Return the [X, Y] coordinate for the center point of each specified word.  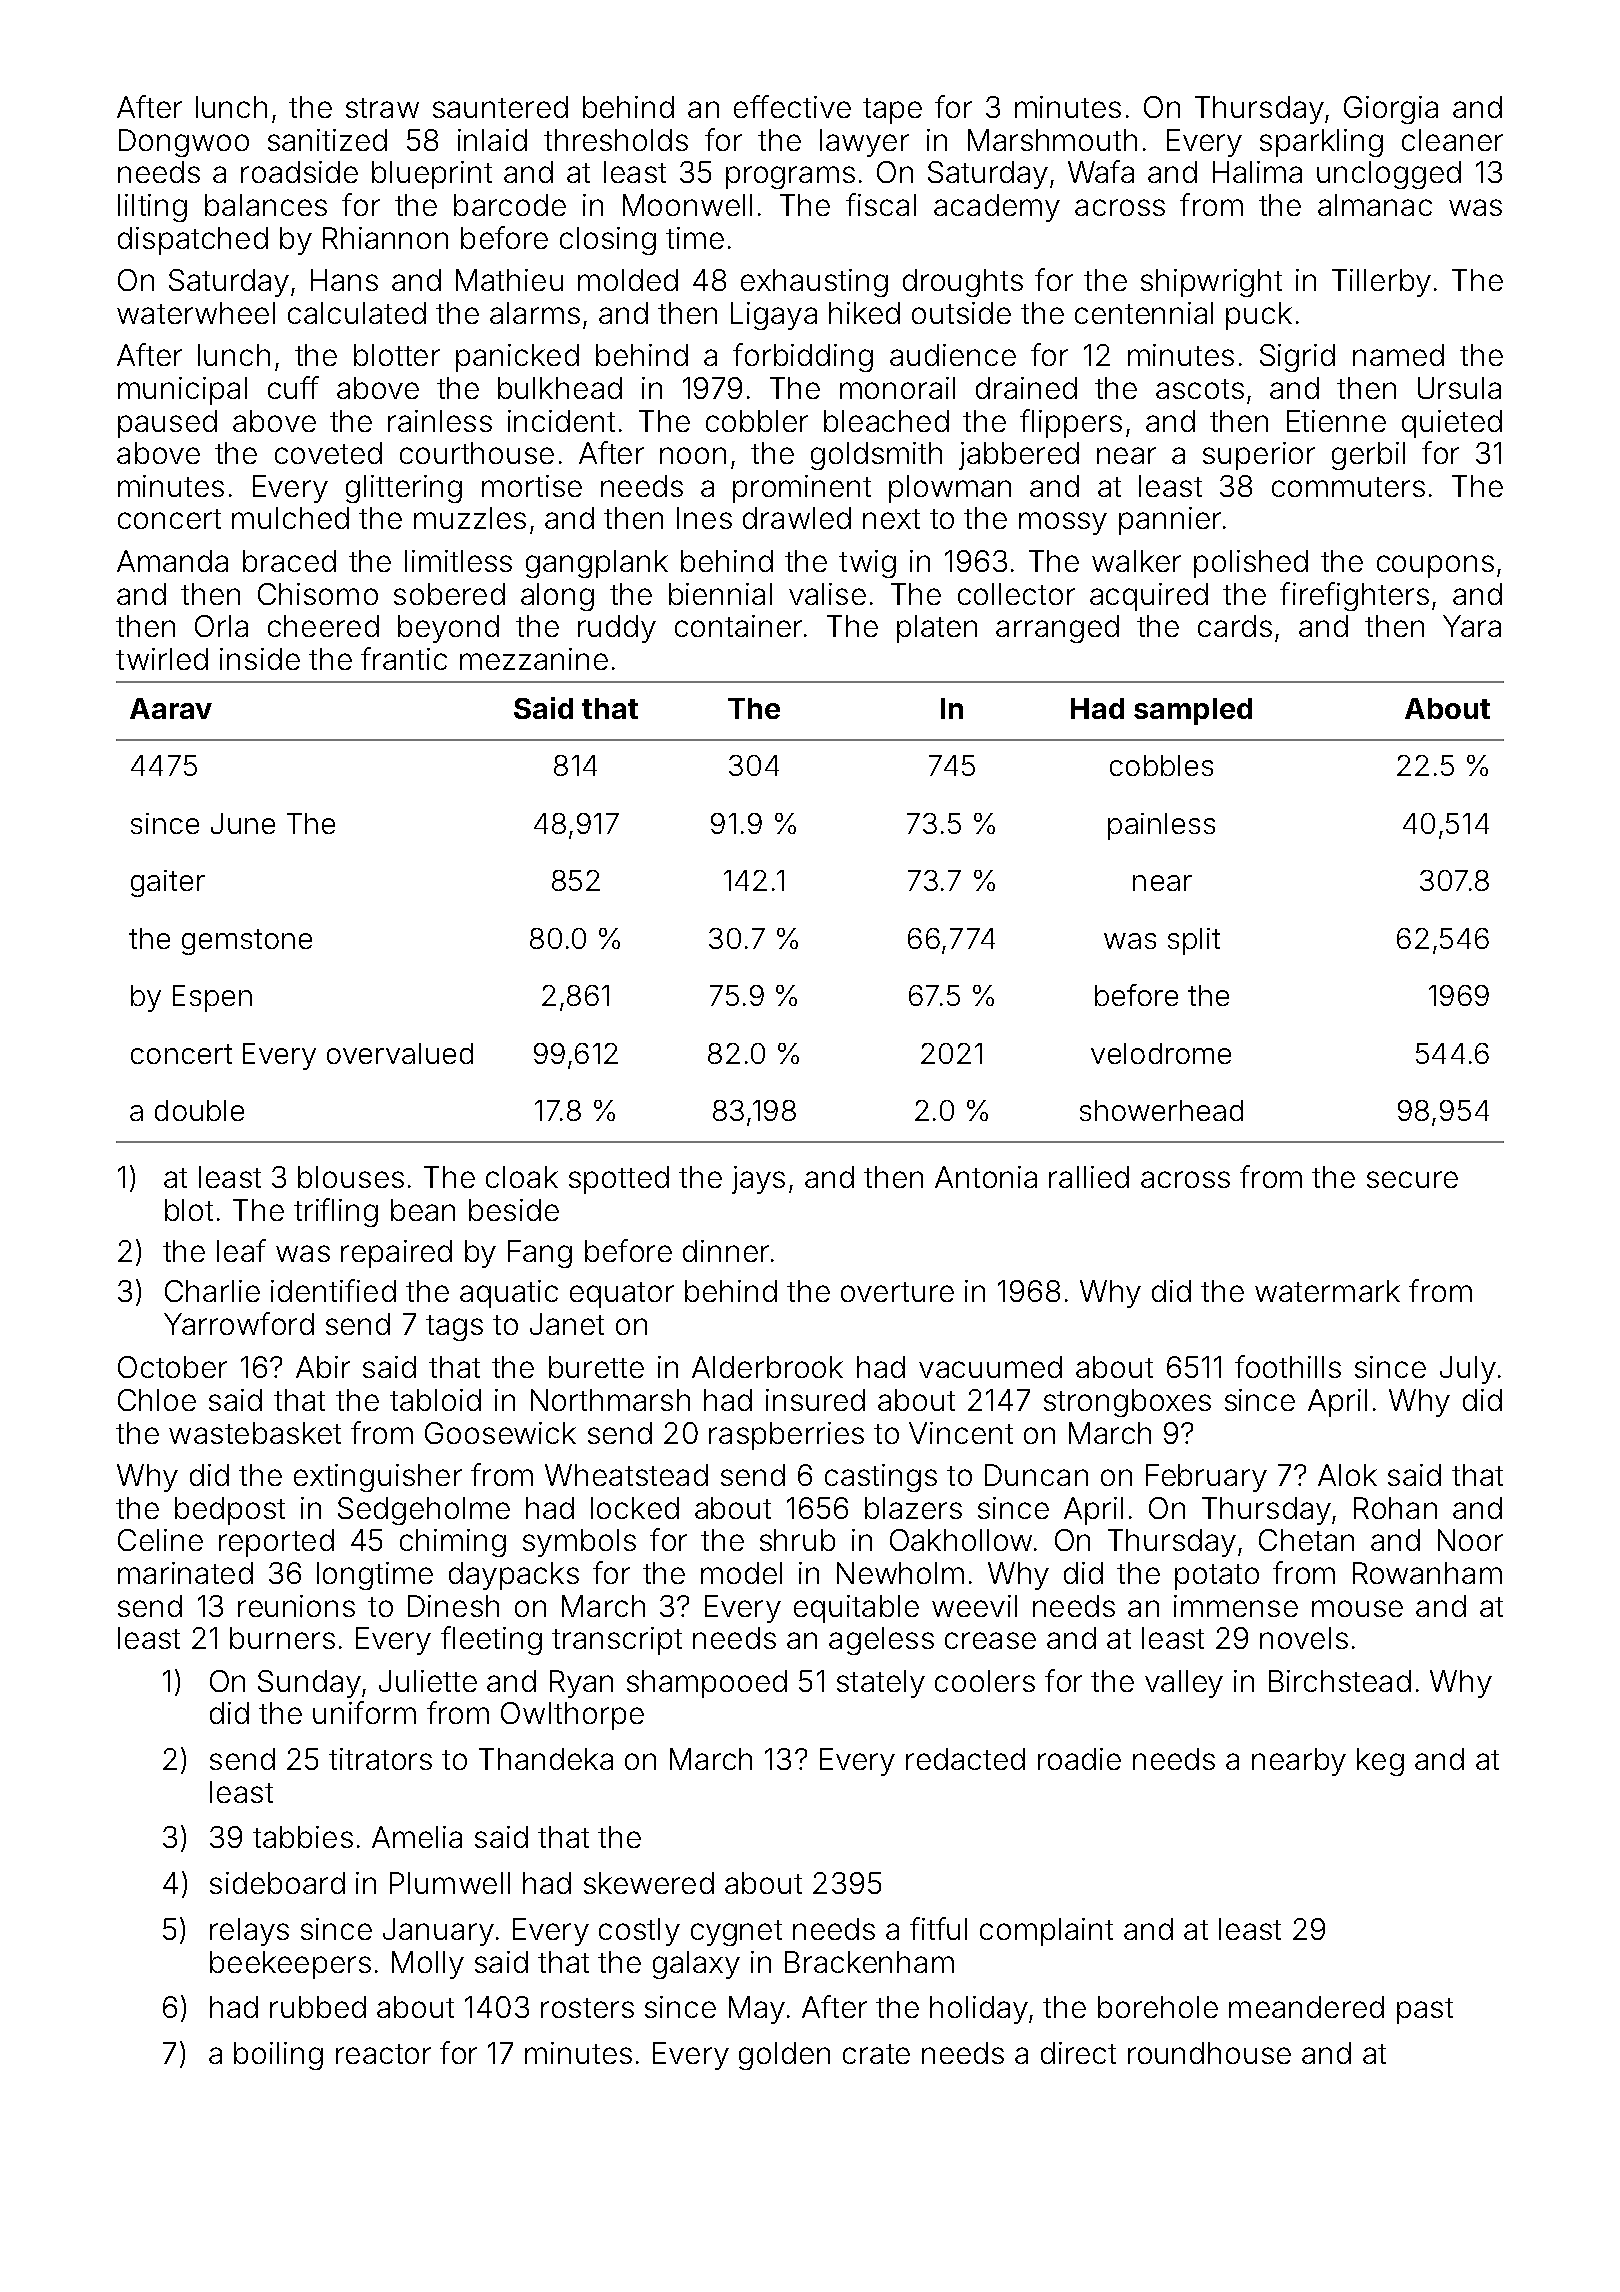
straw [382, 108]
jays [758, 1180]
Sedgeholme [424, 1511]
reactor [383, 2054]
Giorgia [1391, 110]
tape [892, 111]
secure [1412, 1179]
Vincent [961, 1433]
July [1468, 1370]
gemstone [247, 942]
